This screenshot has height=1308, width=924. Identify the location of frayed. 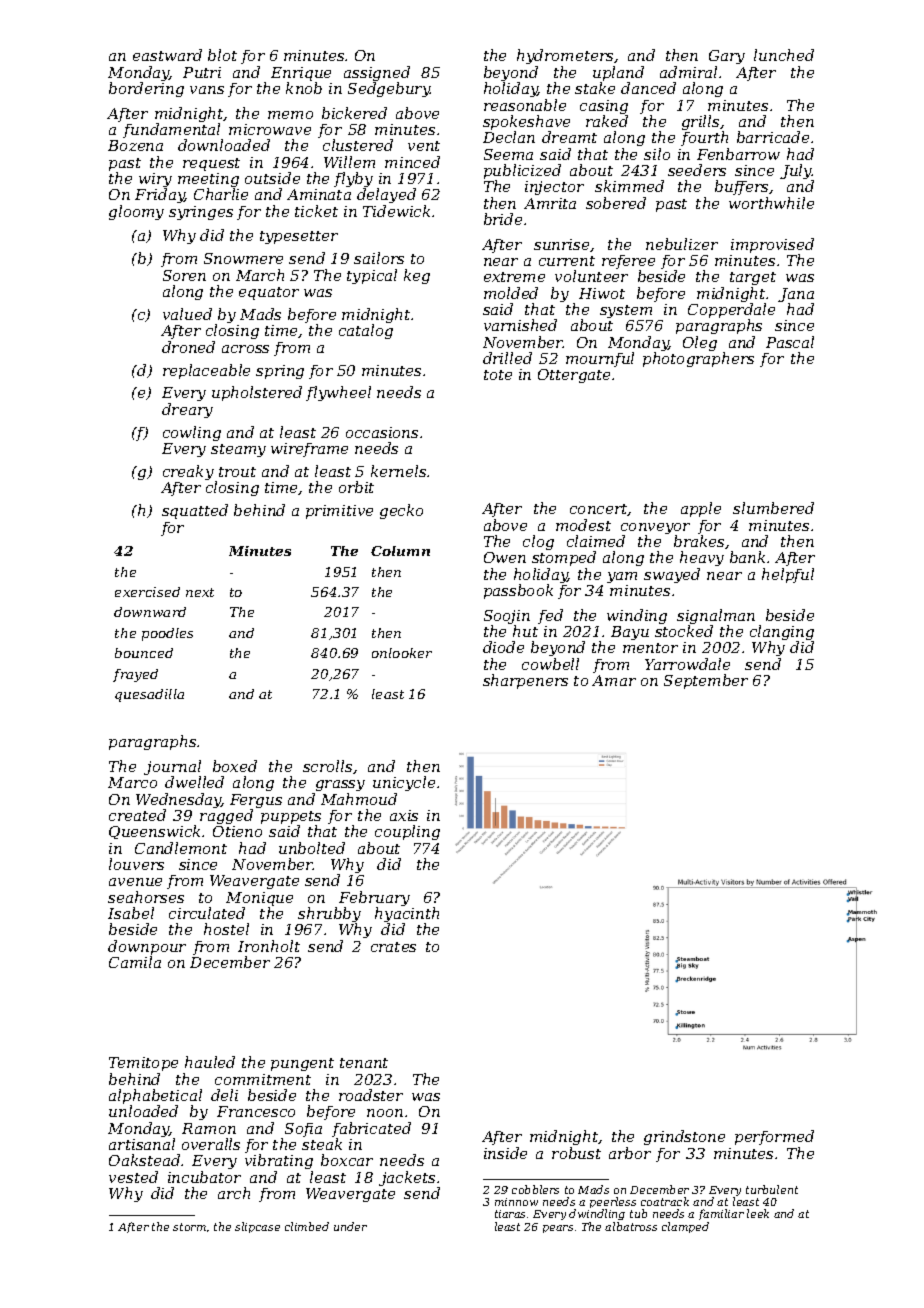
(135, 675).
